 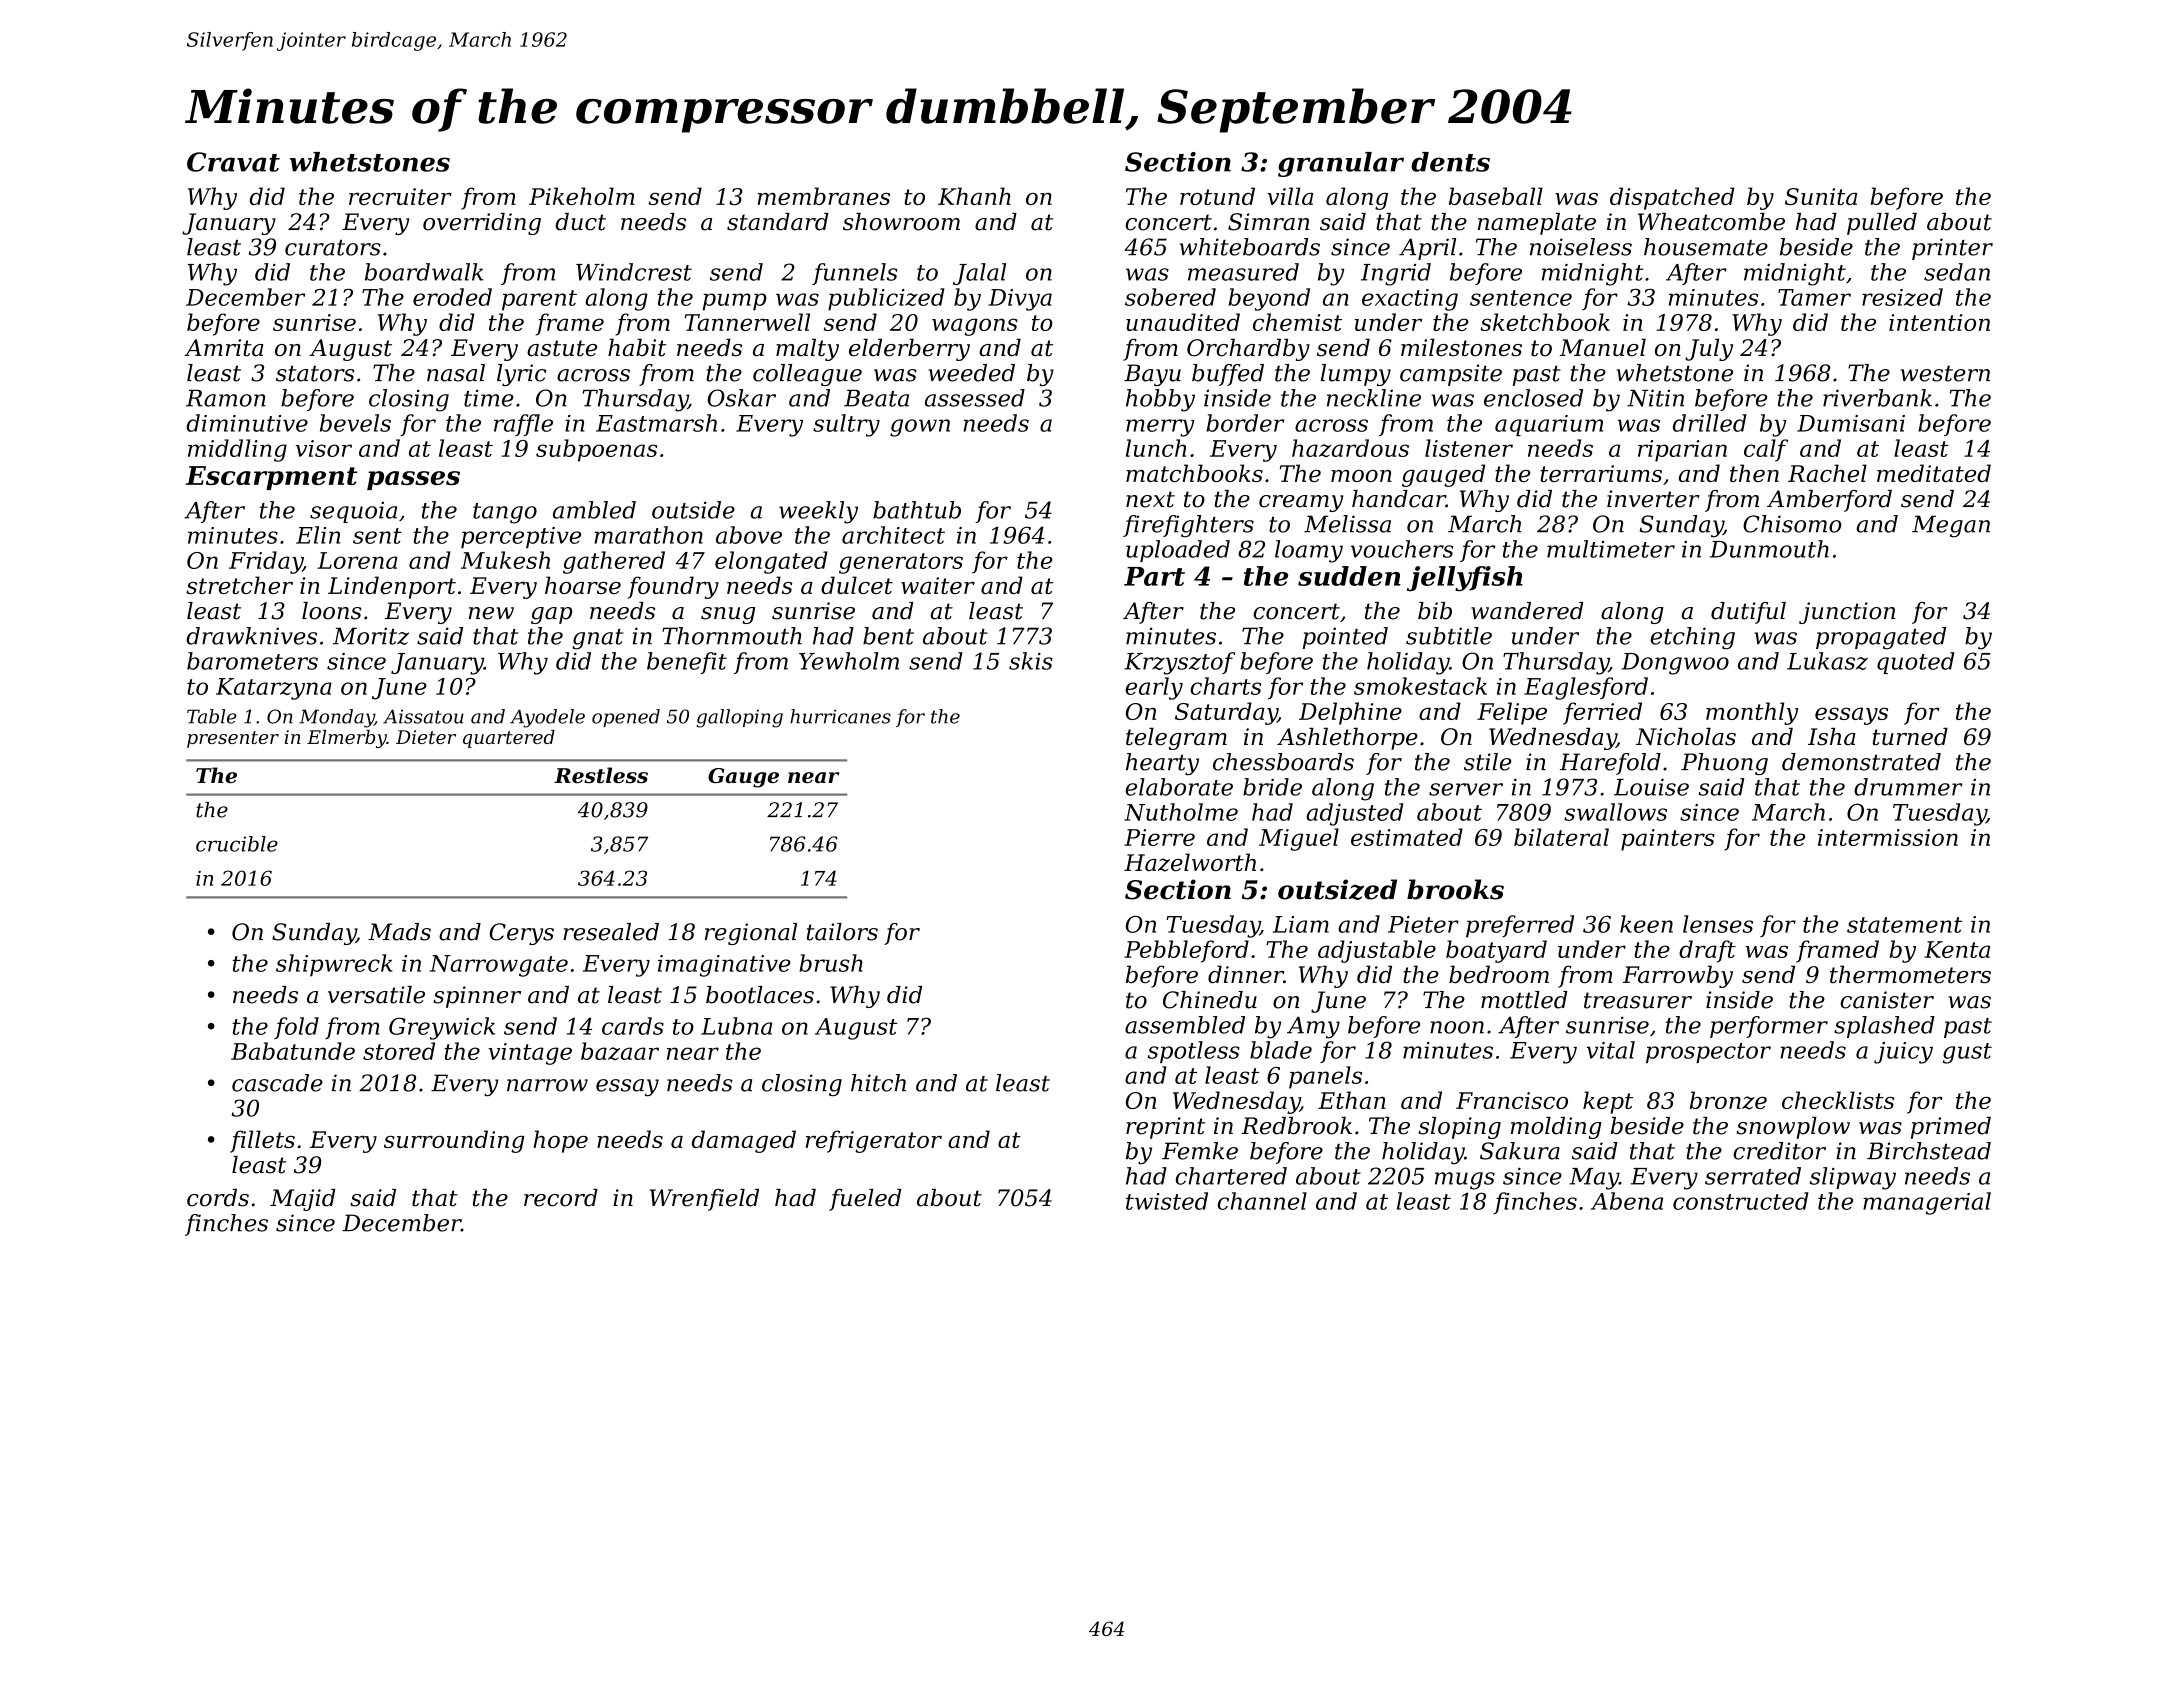 What do you see at coordinates (1581, 247) in the image?
I see `noiseless` at bounding box center [1581, 247].
